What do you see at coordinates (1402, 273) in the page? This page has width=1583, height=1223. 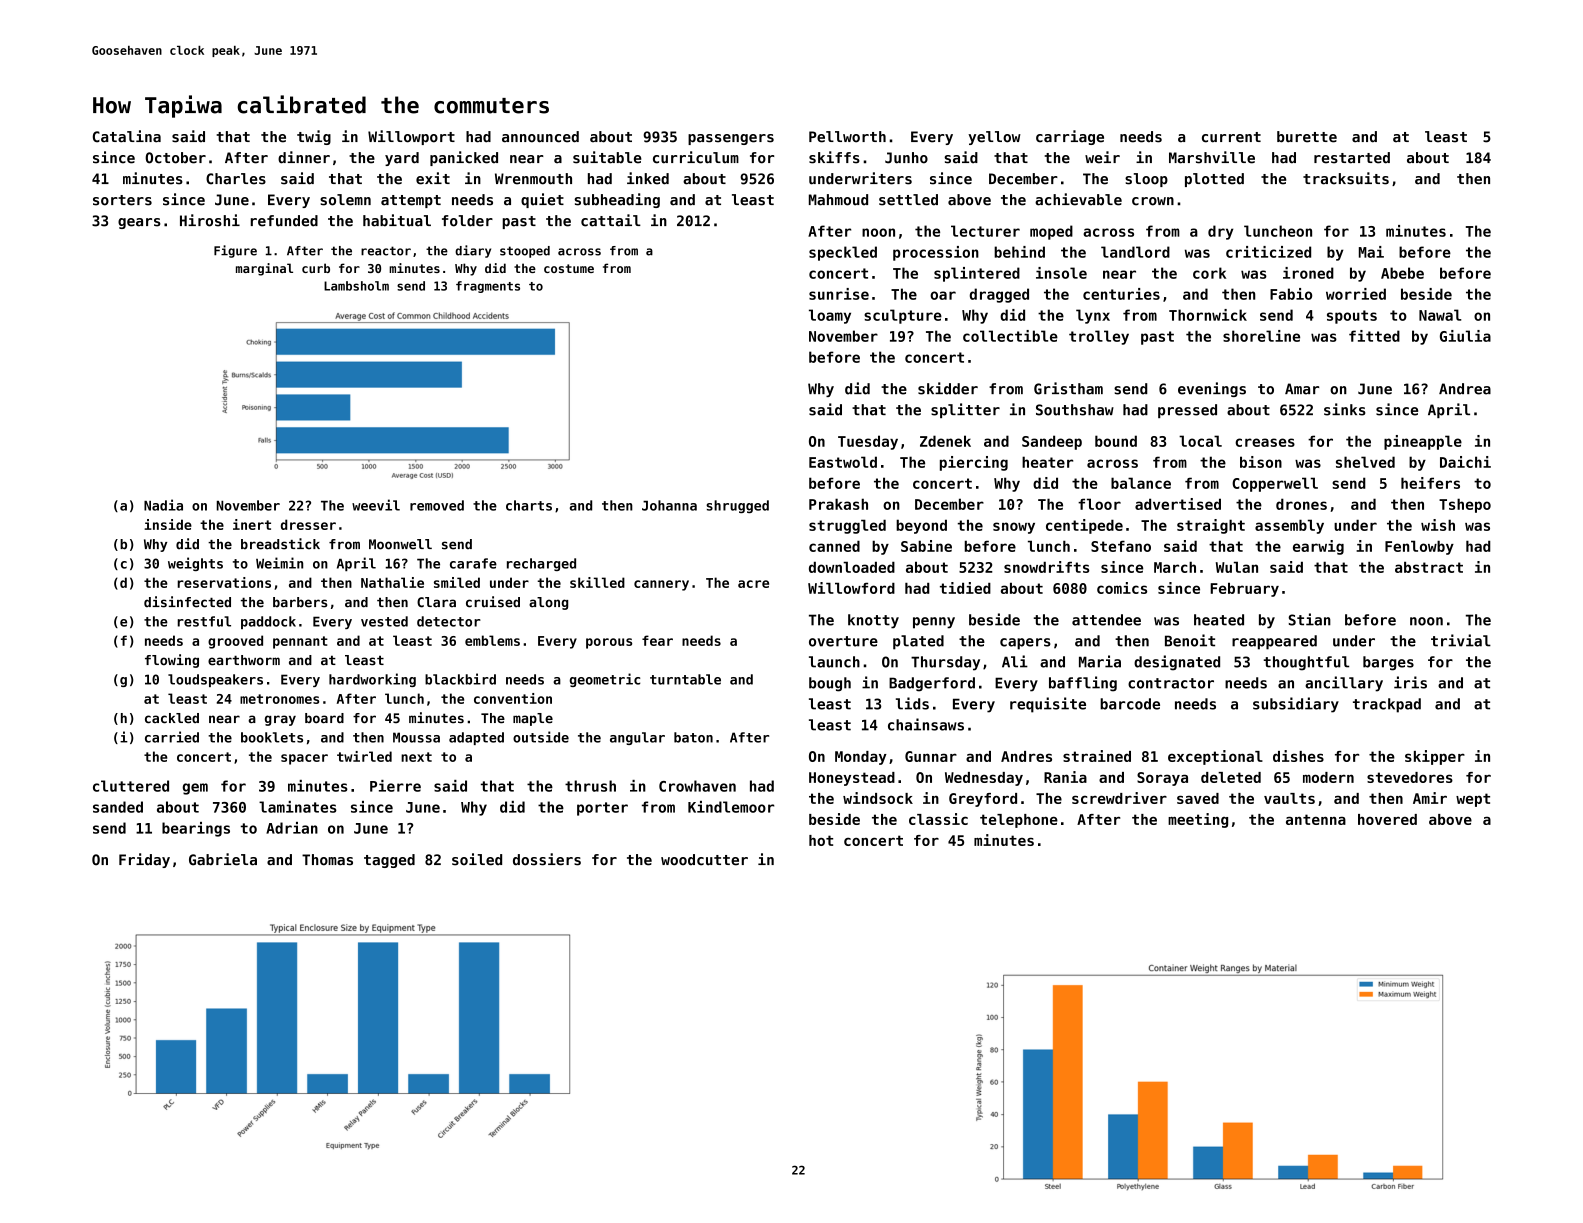 I see `Abebe` at bounding box center [1402, 273].
